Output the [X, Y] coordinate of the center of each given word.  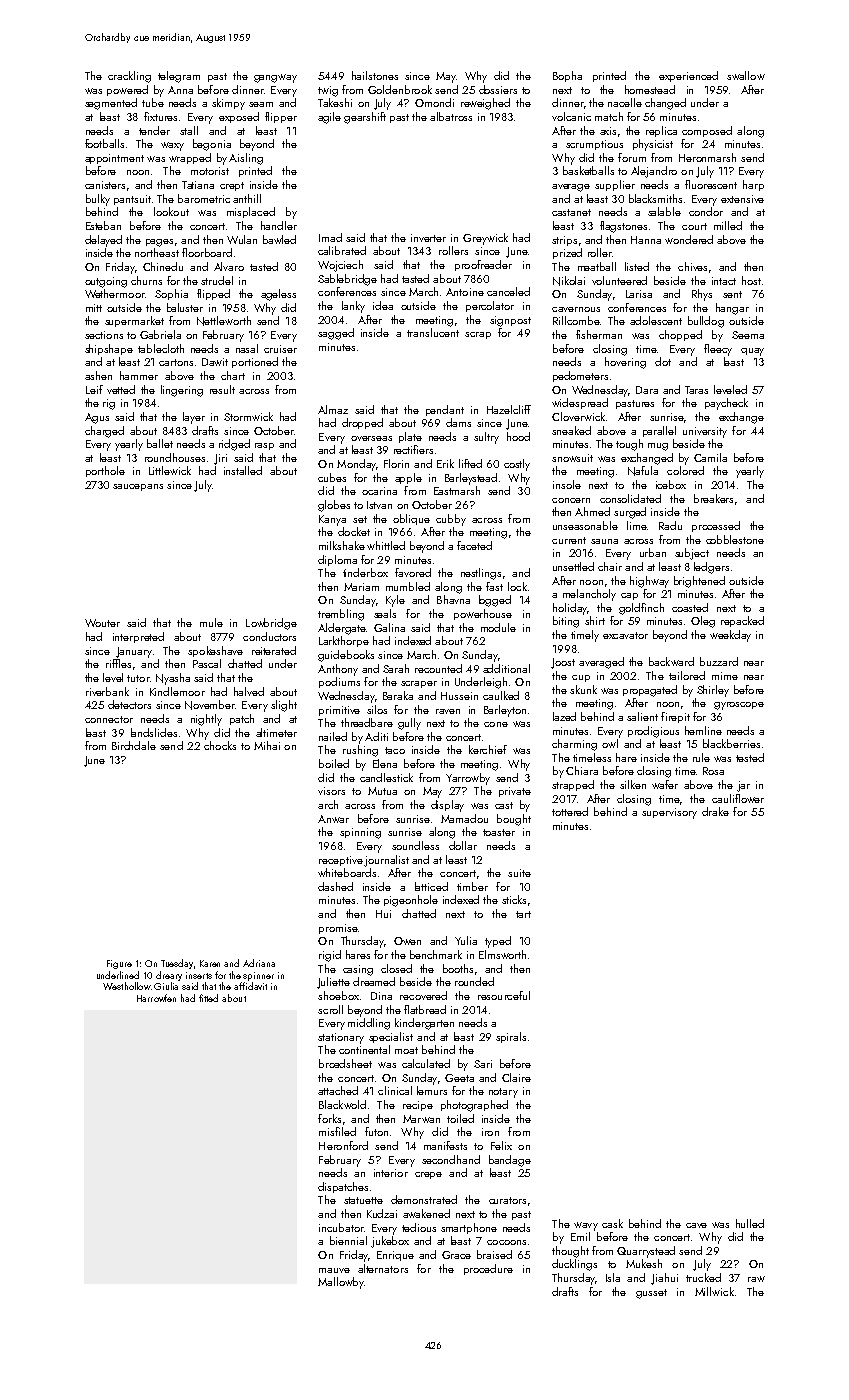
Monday [356, 465]
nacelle [625, 102]
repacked [742, 621]
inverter [428, 238]
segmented [111, 104]
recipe [418, 1106]
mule [211, 622]
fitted [208, 998]
